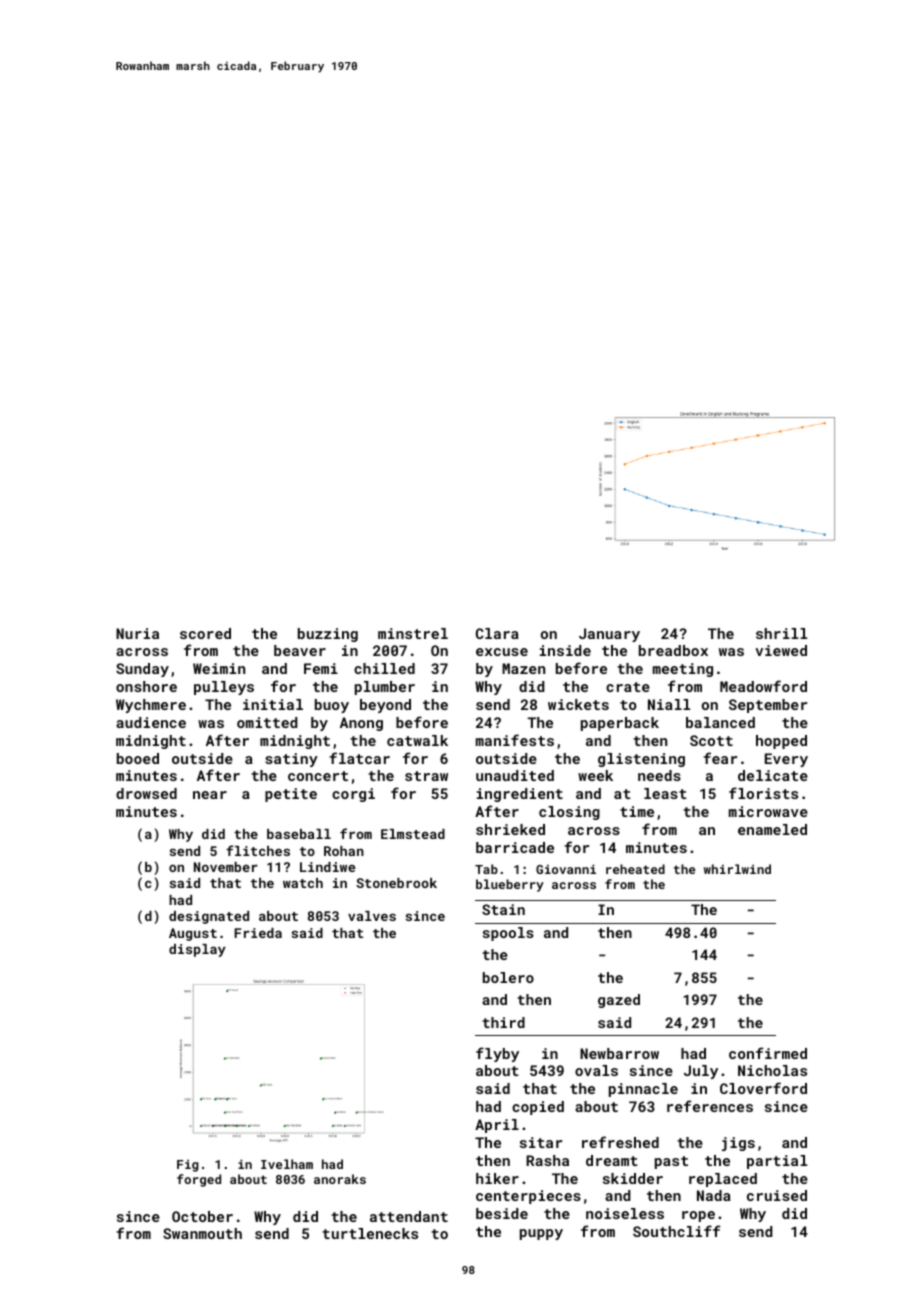 This screenshot has width=924, height=1308. What do you see at coordinates (426, 776) in the screenshot?
I see `straw` at bounding box center [426, 776].
